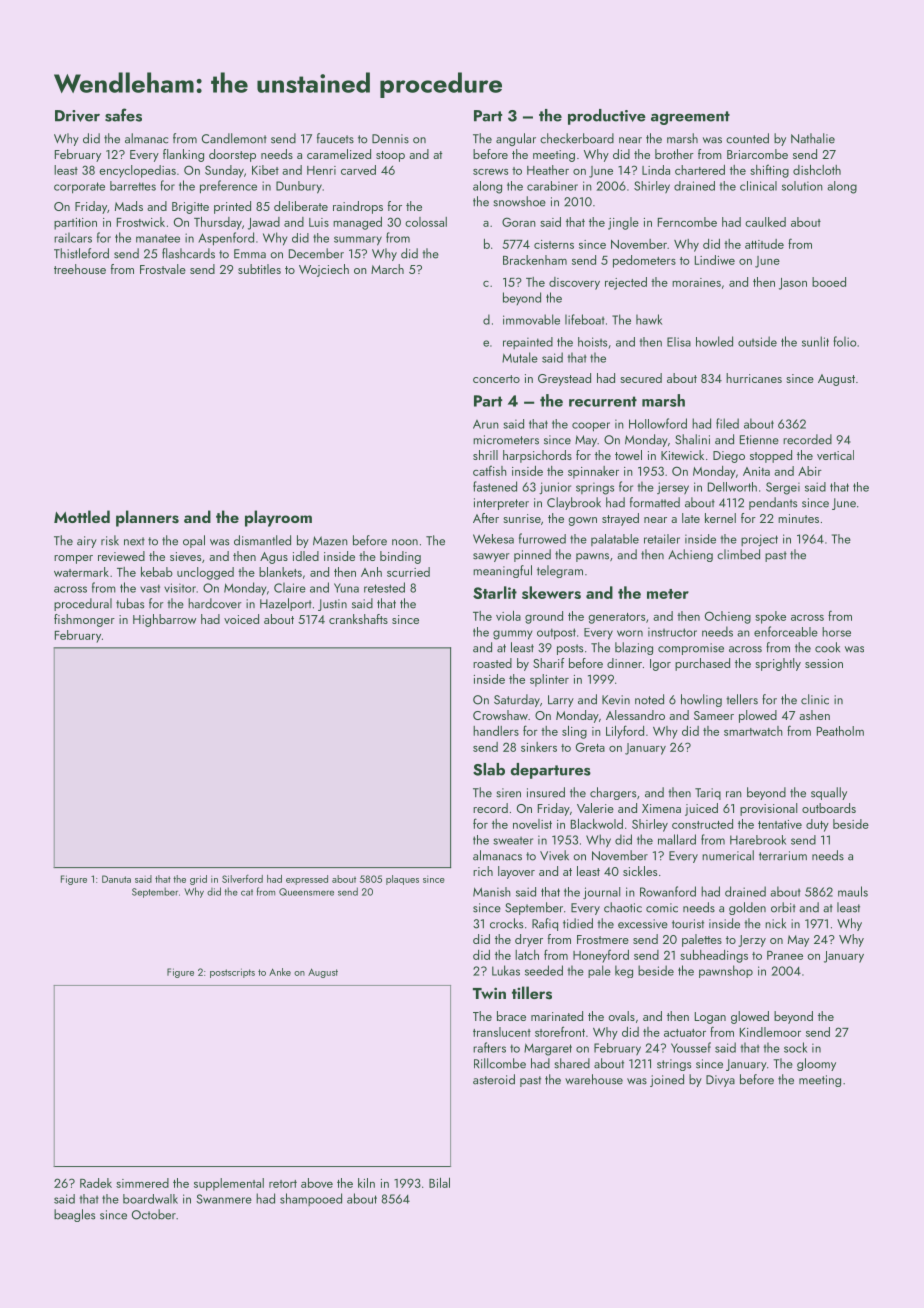 This page has width=924, height=1308. I want to click on plowed, so click(758, 716).
